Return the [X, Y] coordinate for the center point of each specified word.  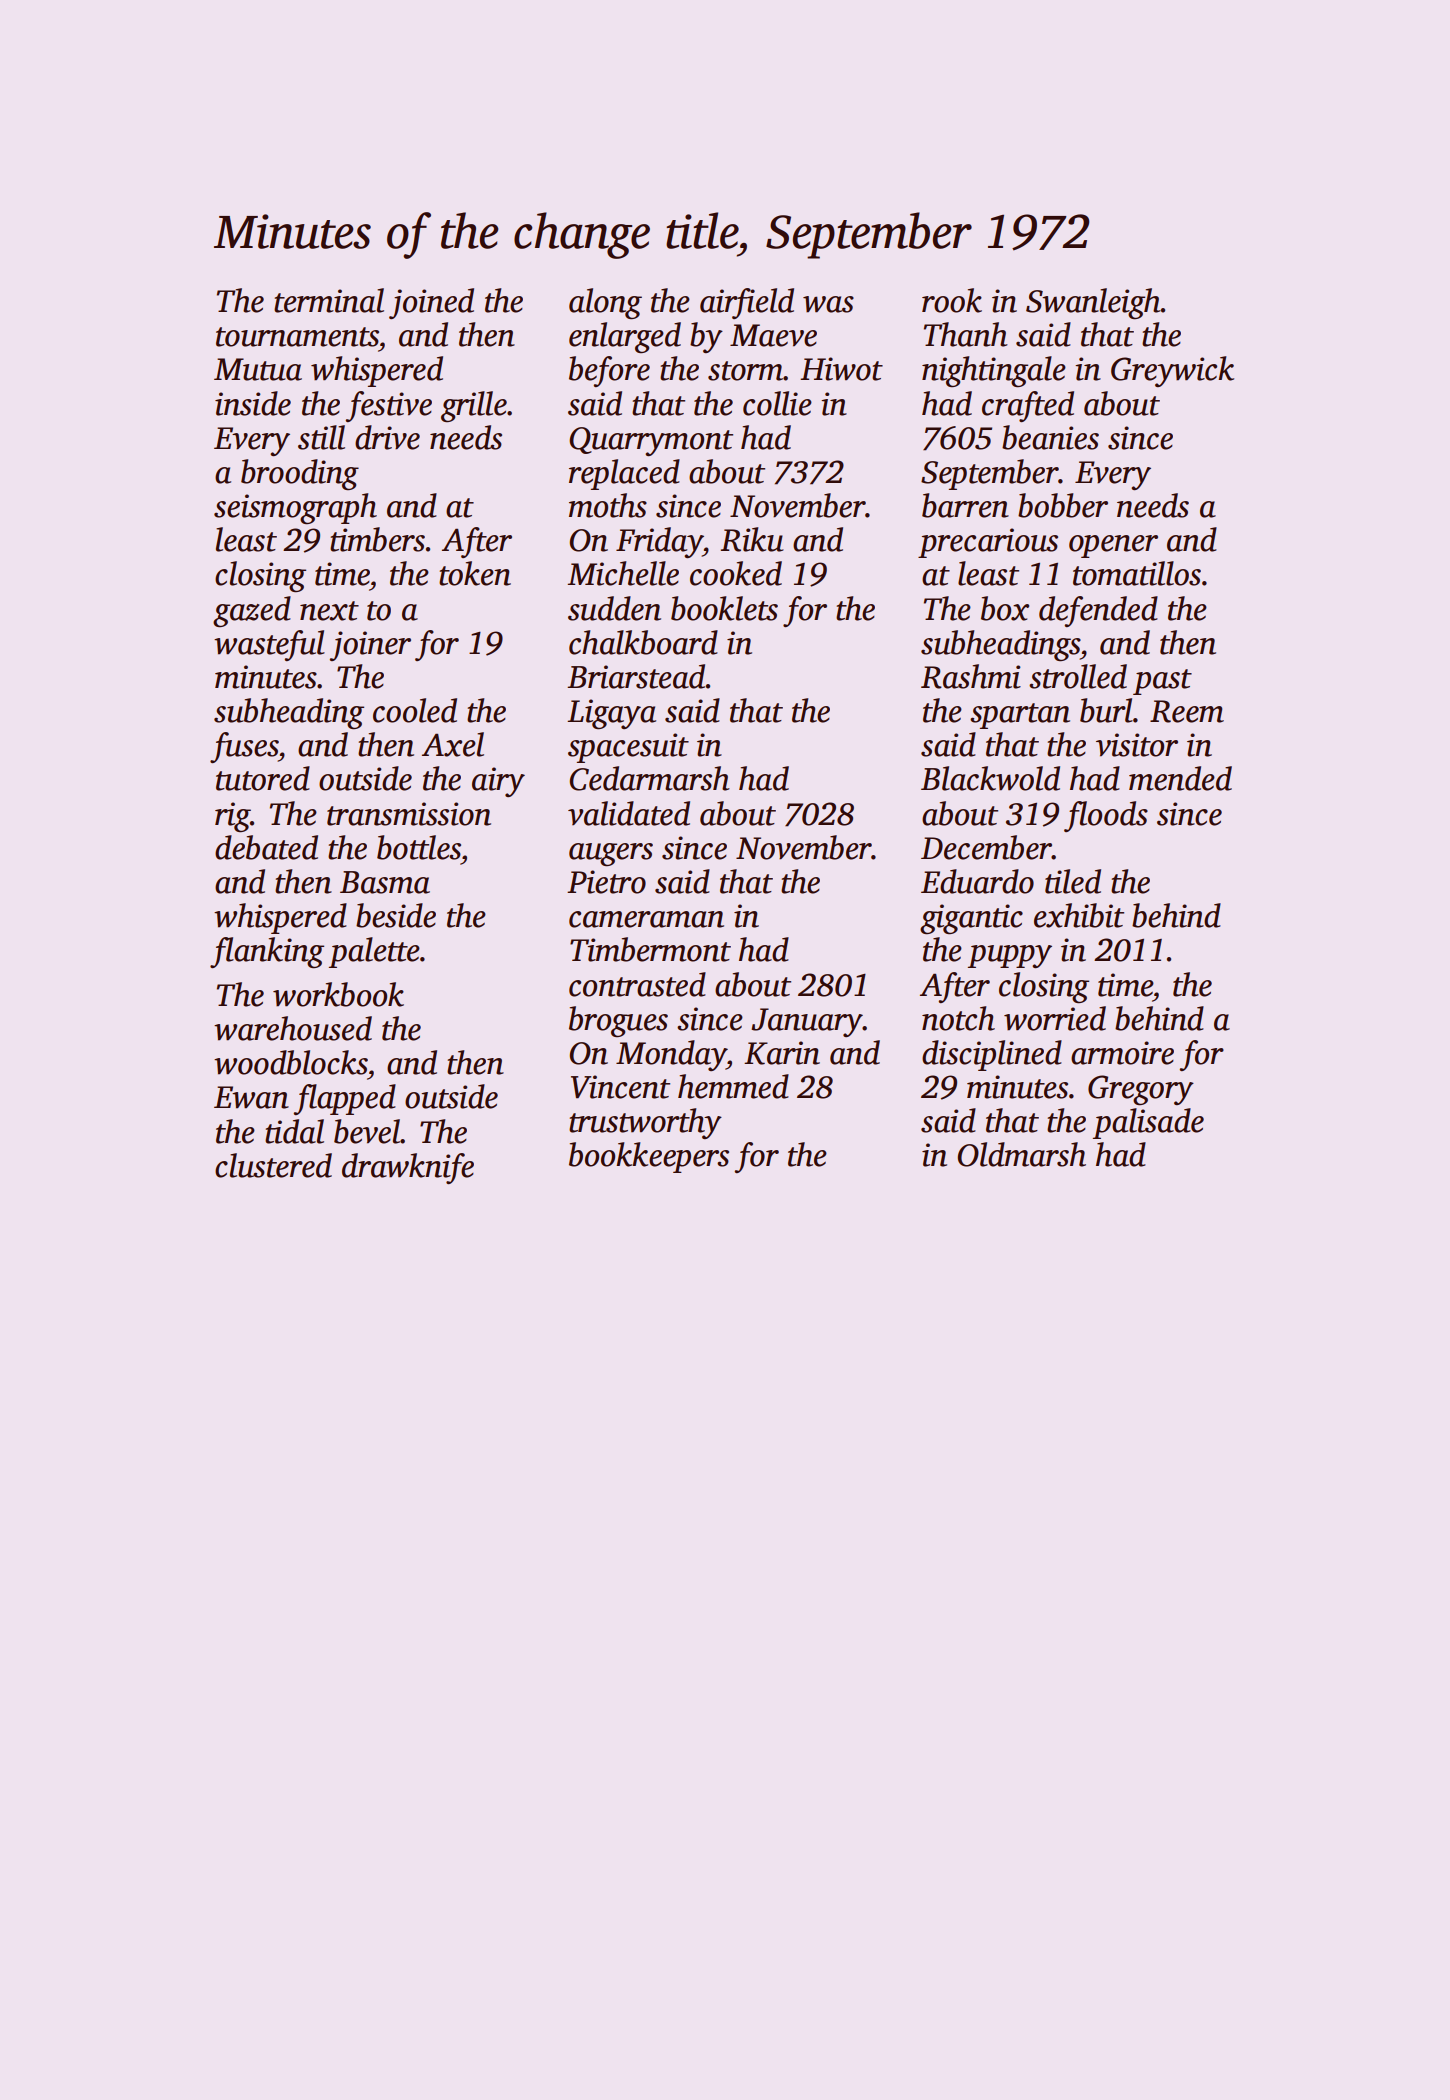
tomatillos [1137, 573]
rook [952, 300]
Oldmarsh [1021, 1154]
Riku [752, 539]
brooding [300, 474]
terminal [329, 300]
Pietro [606, 882]
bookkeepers [649, 1157]
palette [374, 952]
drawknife [408, 1168]
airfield [747, 303]
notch [958, 1018]
